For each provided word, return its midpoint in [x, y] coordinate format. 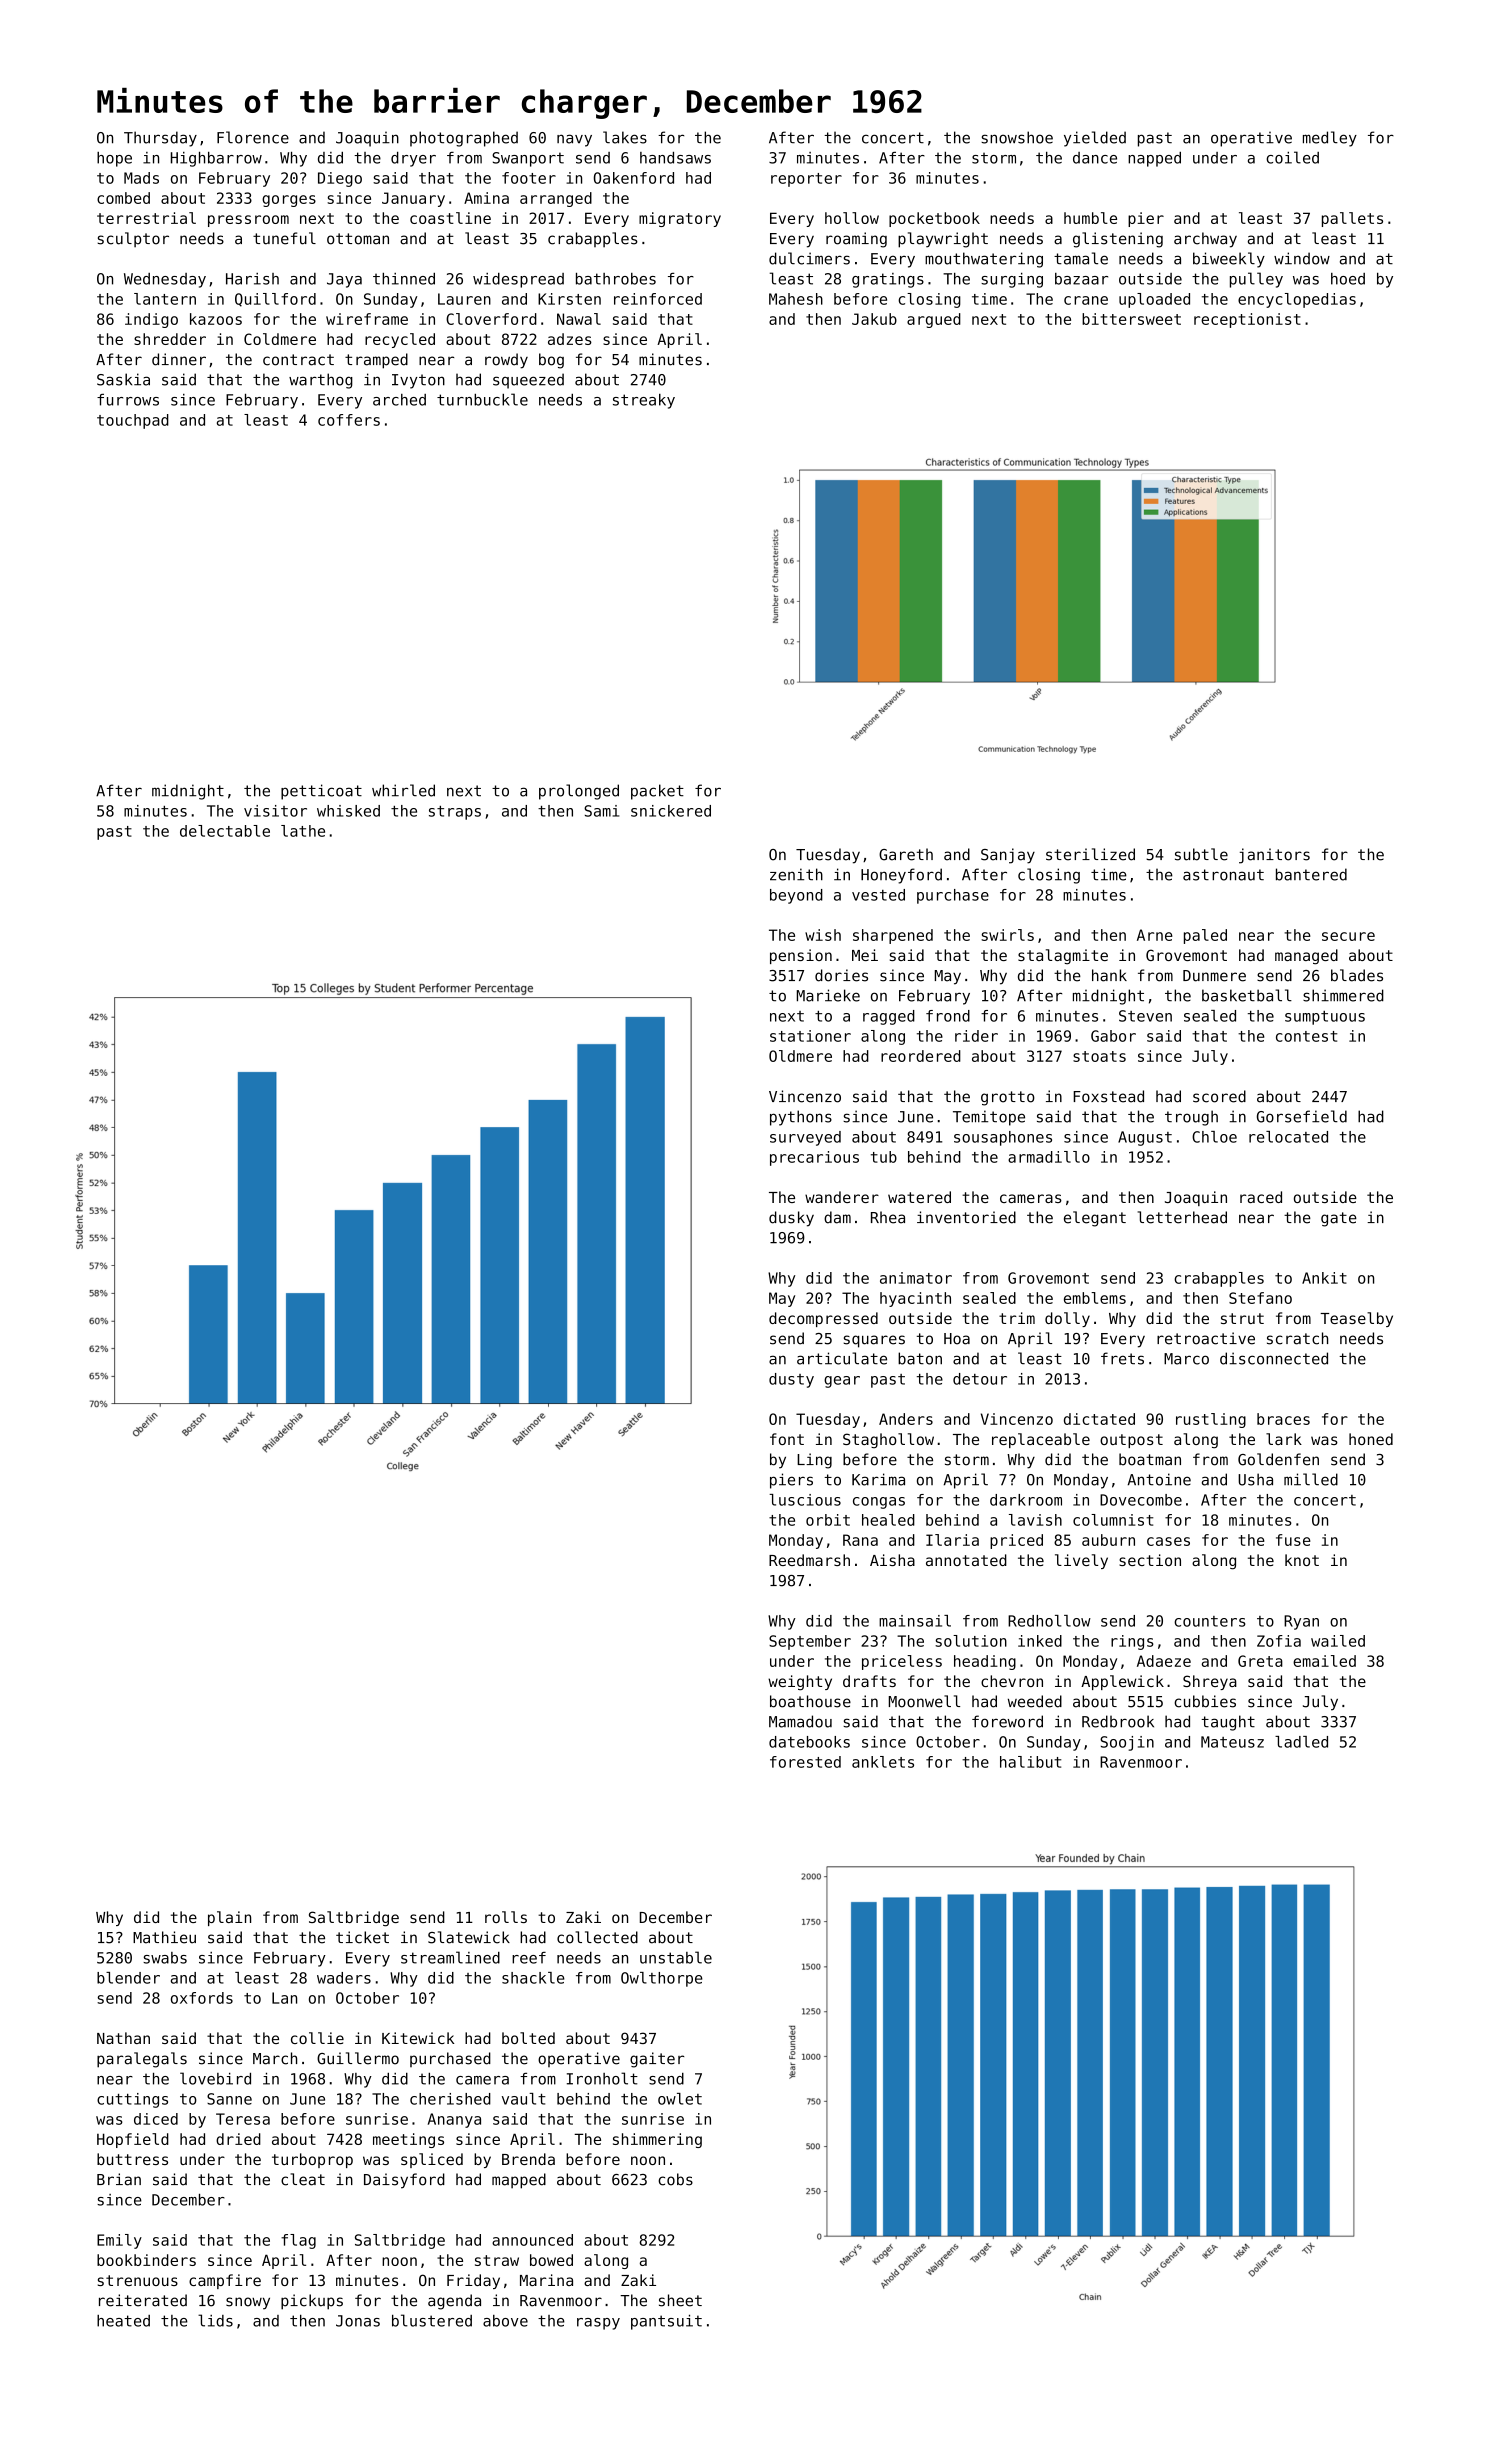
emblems [1095, 1298]
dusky [791, 1219]
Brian [119, 2179]
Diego [340, 179]
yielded [1095, 139]
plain [229, 1918]
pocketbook [934, 219]
